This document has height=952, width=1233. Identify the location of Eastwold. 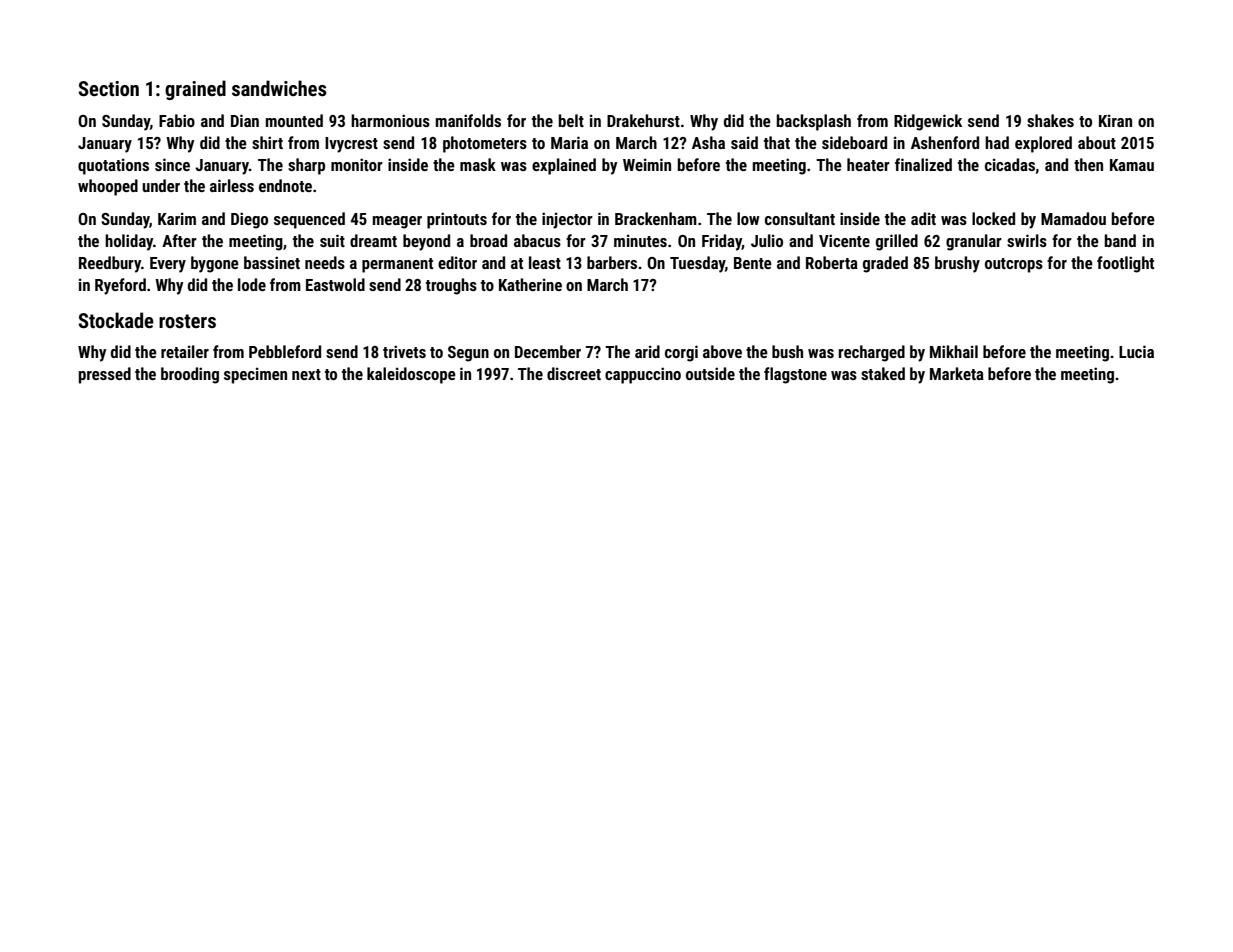
(335, 284).
